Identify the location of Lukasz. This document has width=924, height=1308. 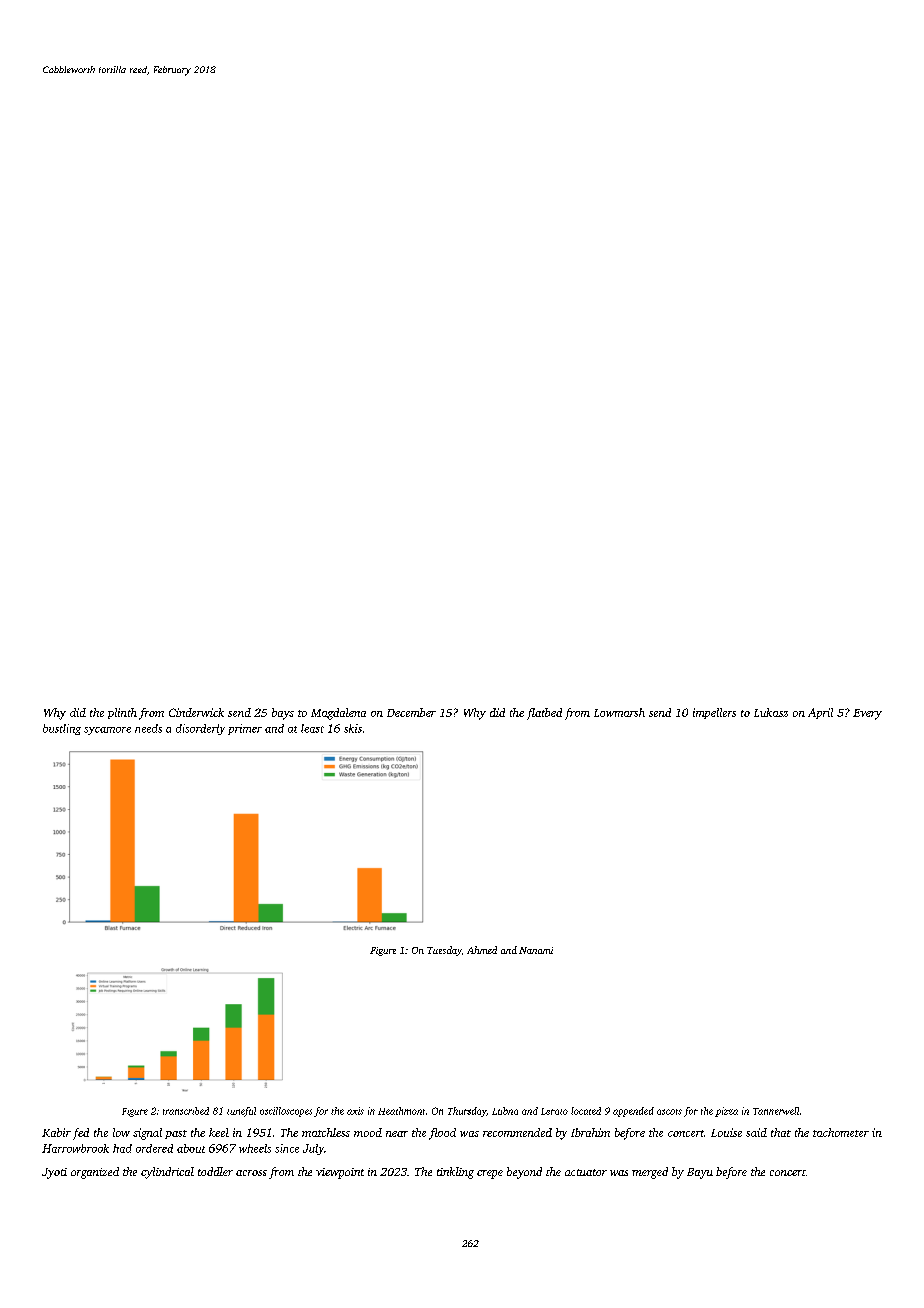
(771, 712).
